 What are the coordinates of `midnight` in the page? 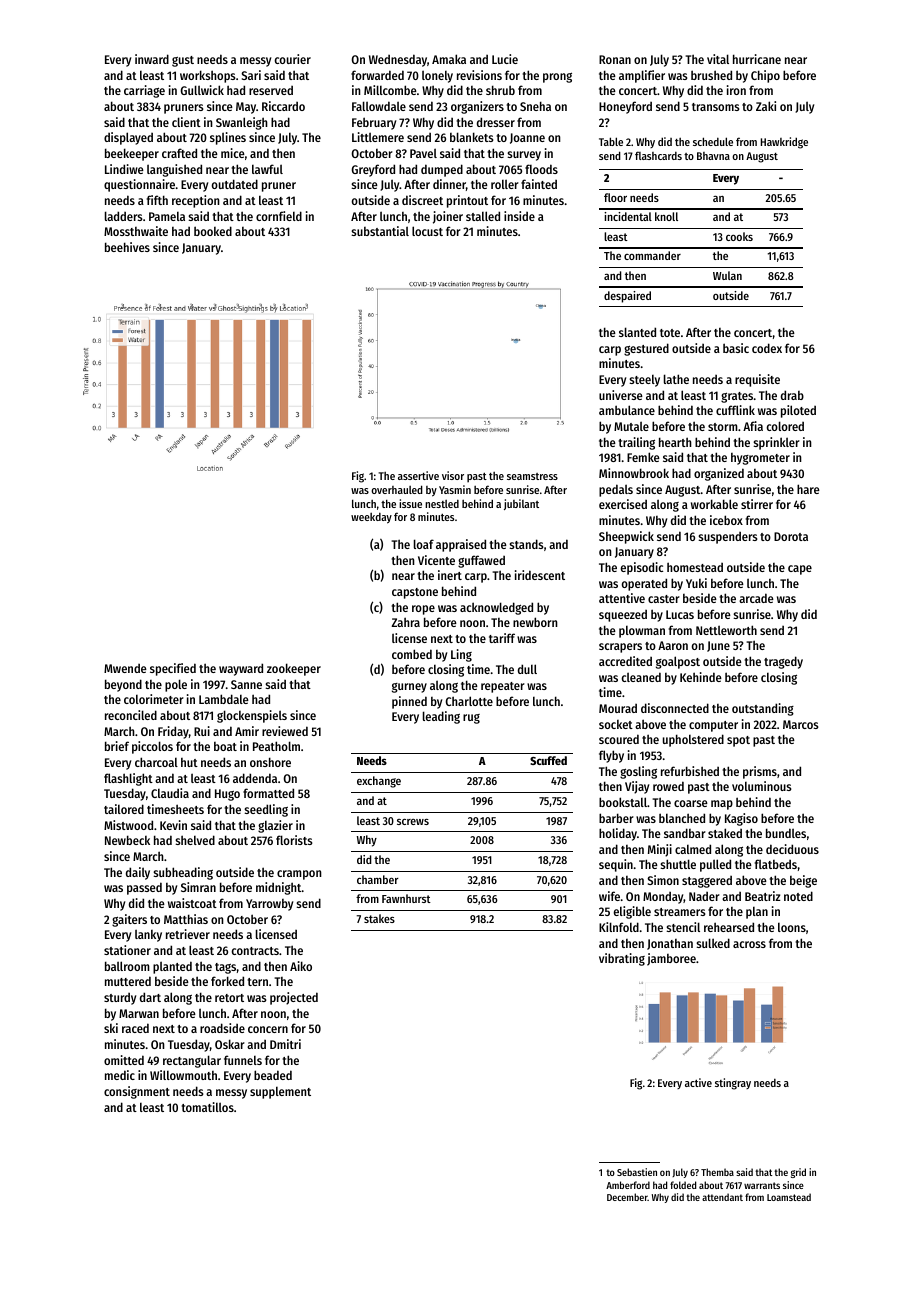 It's located at (279, 888).
